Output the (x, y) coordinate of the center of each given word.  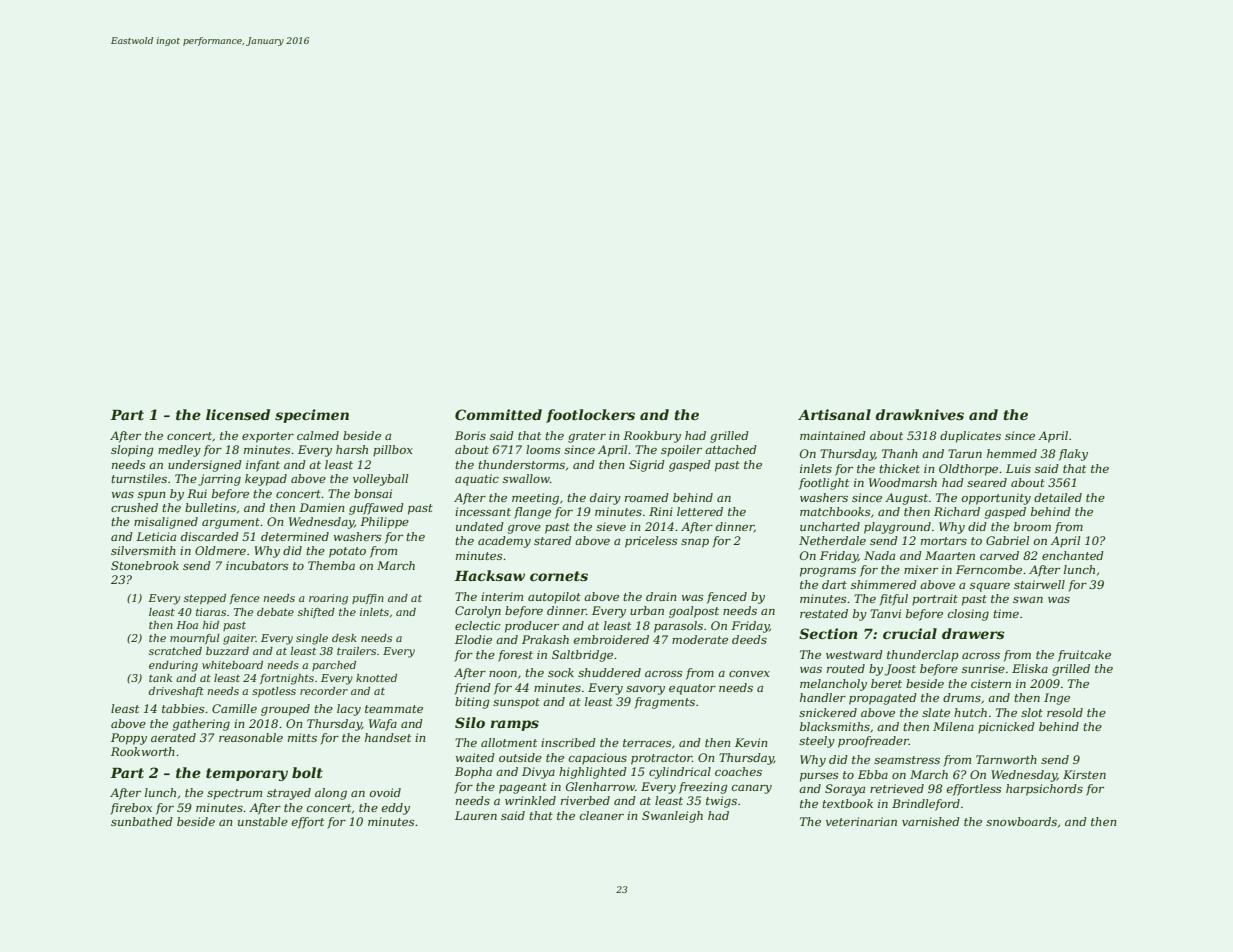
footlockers (590, 416)
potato (347, 552)
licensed (238, 414)
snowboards (1021, 821)
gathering (201, 725)
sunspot (516, 703)
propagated (883, 699)
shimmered (884, 584)
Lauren (476, 815)
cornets (559, 576)
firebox (131, 809)
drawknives (919, 414)
